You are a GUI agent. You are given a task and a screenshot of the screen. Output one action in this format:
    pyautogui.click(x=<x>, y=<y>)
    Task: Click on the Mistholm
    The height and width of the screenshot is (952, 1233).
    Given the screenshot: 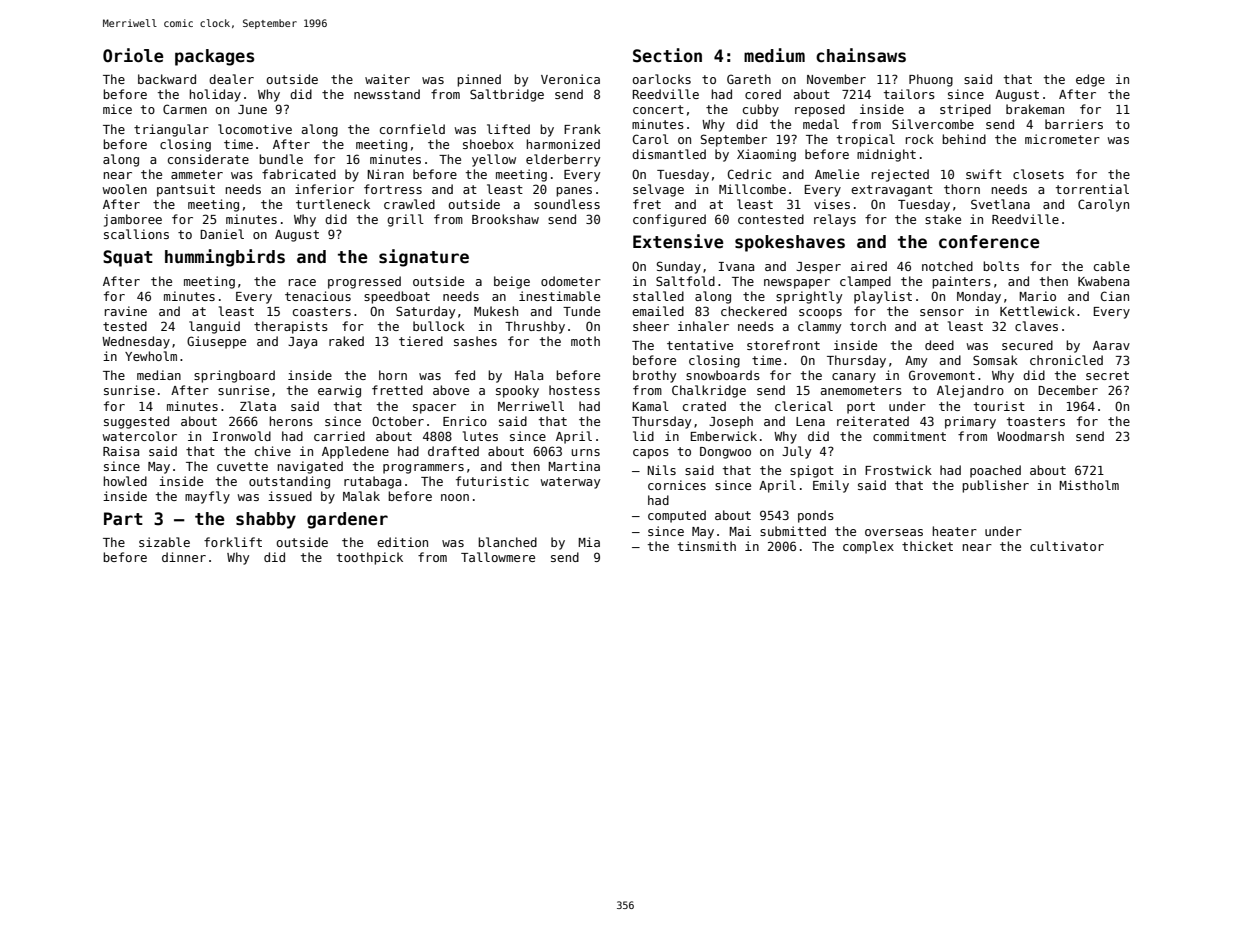 What is the action you would take?
    pyautogui.click(x=1089, y=485)
